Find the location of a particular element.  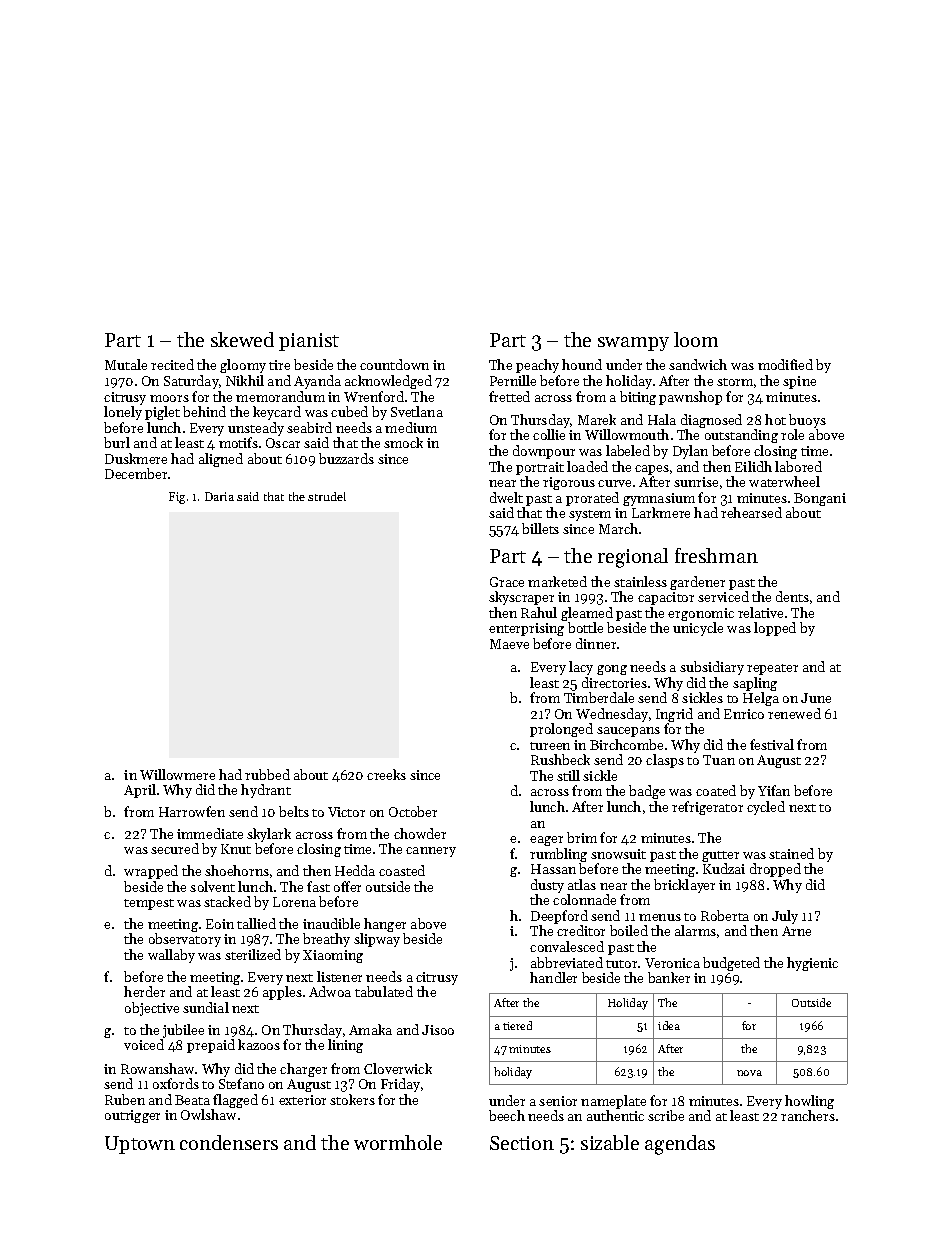

peachy is located at coordinates (537, 366).
